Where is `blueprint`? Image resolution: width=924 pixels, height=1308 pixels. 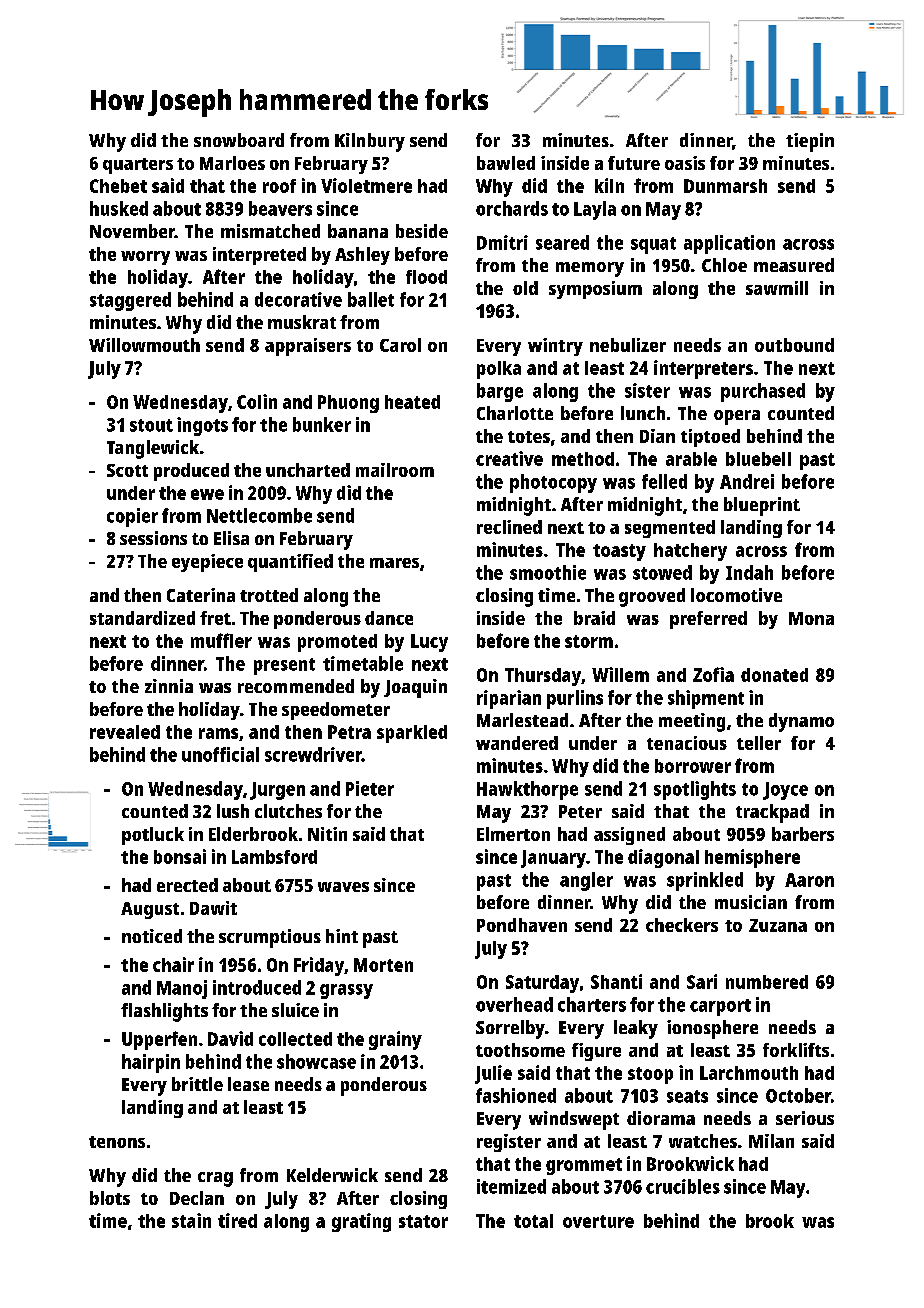 blueprint is located at coordinates (762, 506).
